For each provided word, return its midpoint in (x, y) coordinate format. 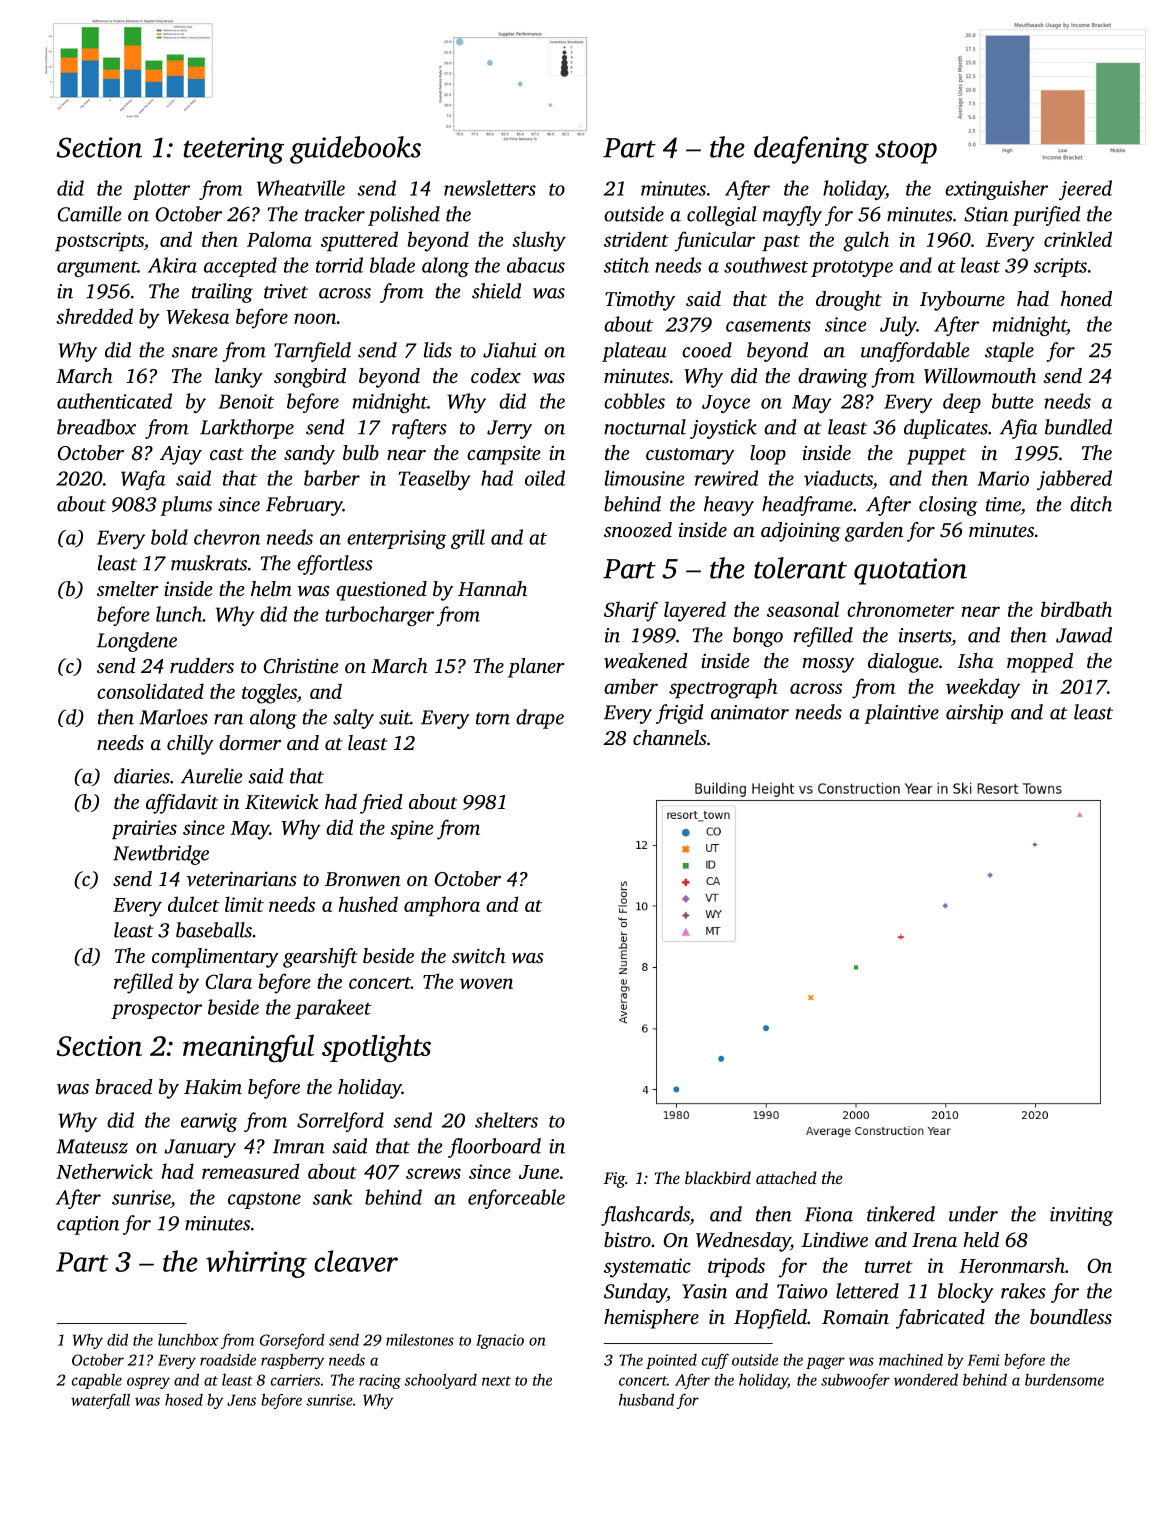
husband (646, 1399)
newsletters (490, 188)
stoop (906, 152)
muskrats (209, 563)
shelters (506, 1120)
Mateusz (92, 1146)
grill (468, 539)
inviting (1081, 1216)
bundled (1078, 427)
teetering (234, 150)
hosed (184, 1399)
